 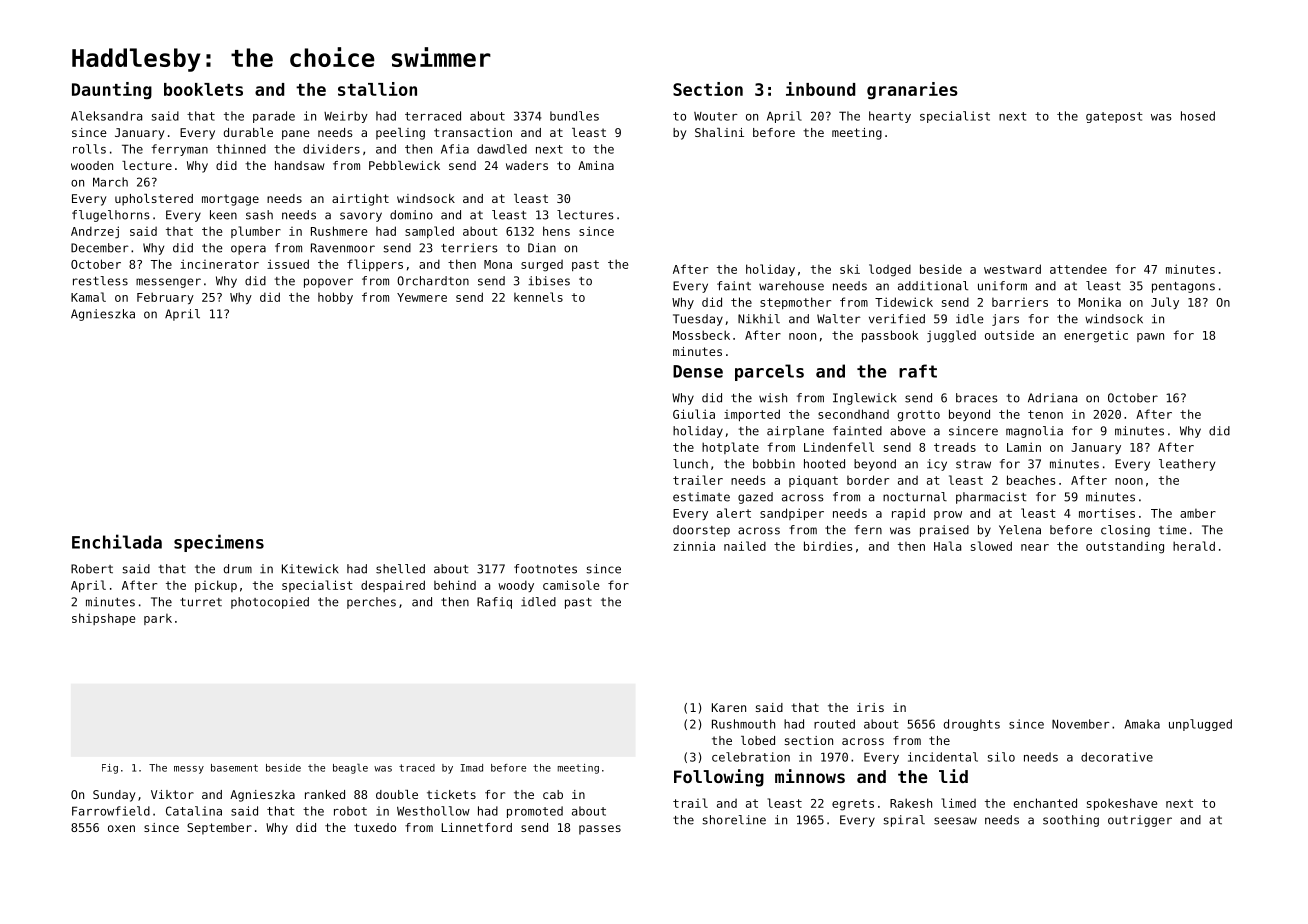 What do you see at coordinates (103, 619) in the screenshot?
I see `shipshape` at bounding box center [103, 619].
